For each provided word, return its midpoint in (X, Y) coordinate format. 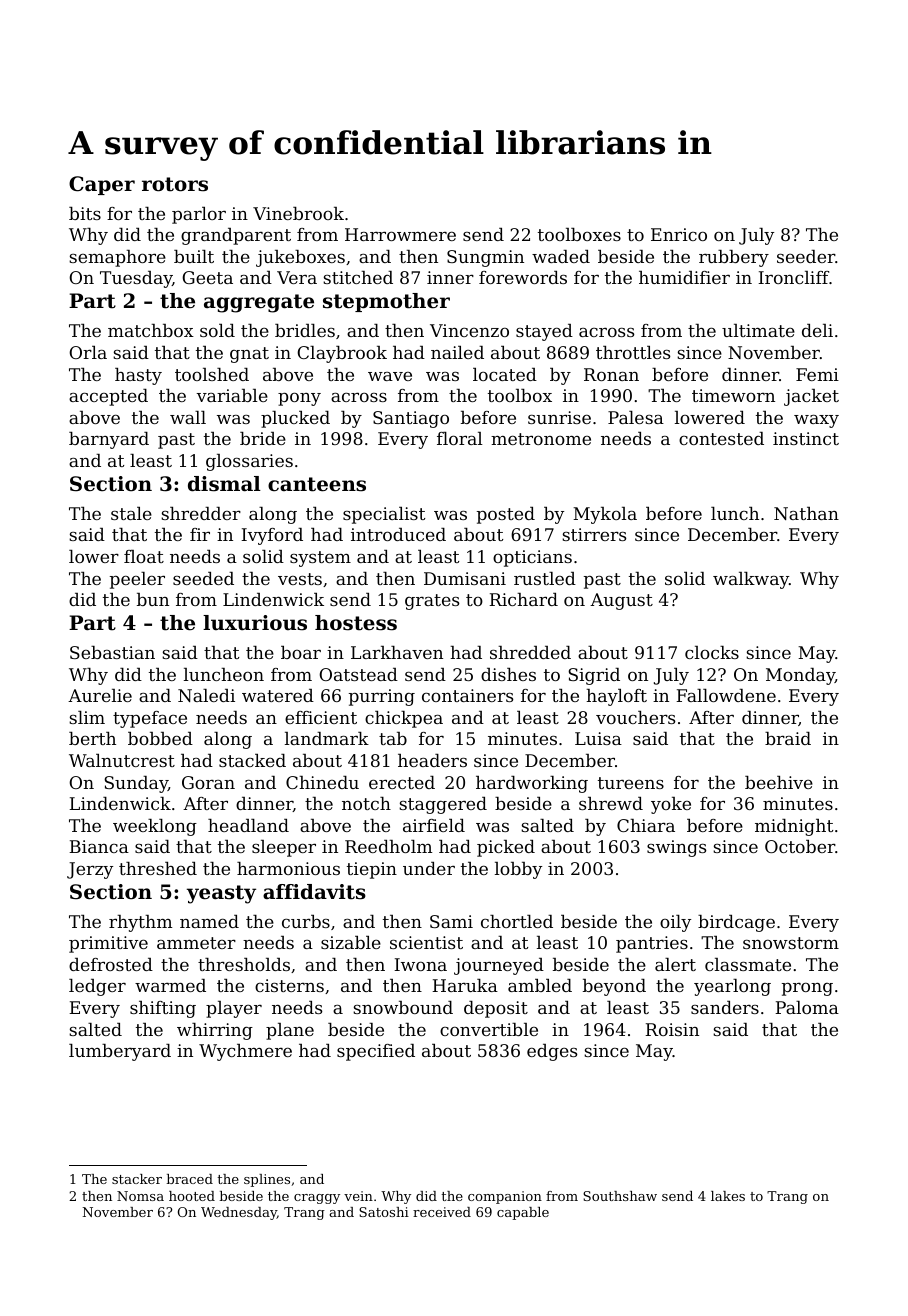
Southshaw (620, 1196)
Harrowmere (400, 234)
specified (376, 1052)
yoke (671, 805)
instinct (806, 438)
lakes (728, 1196)
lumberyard (120, 1052)
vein (358, 1196)
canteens (317, 484)
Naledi (206, 695)
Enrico (679, 234)
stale (131, 513)
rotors (175, 184)
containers (467, 695)
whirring (215, 1031)
